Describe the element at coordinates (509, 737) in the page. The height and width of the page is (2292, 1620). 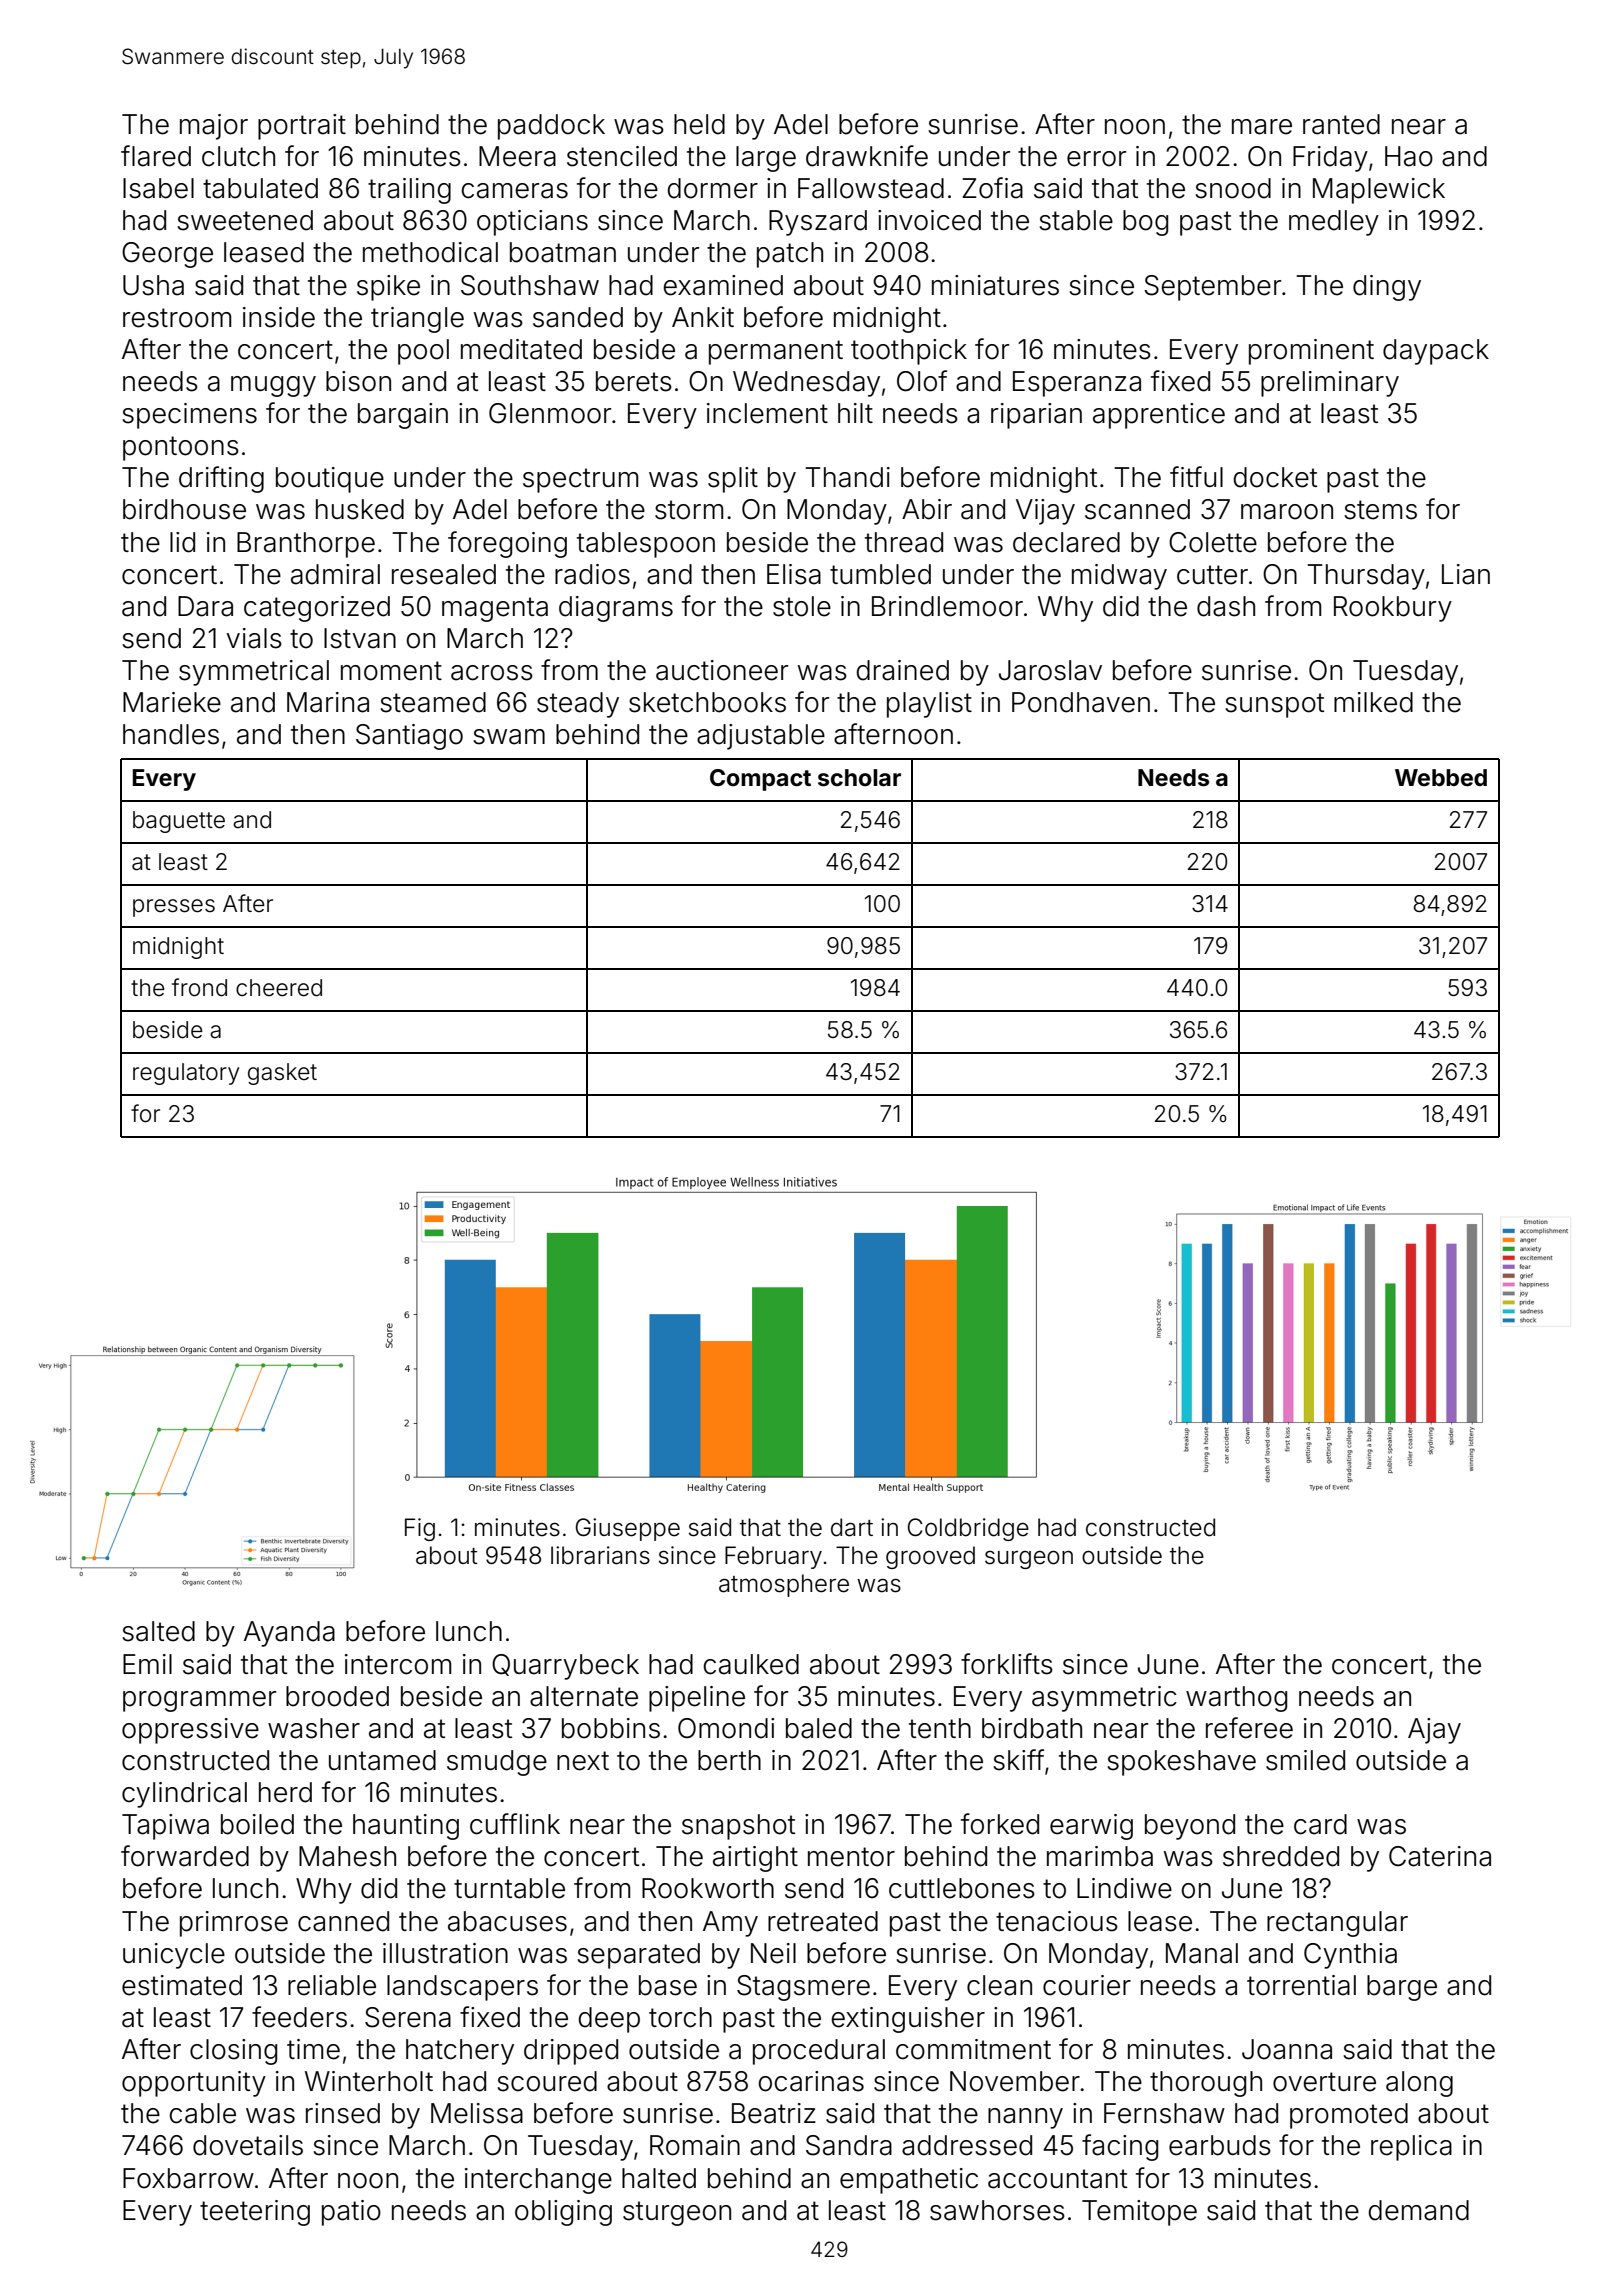
I see `swam` at that location.
